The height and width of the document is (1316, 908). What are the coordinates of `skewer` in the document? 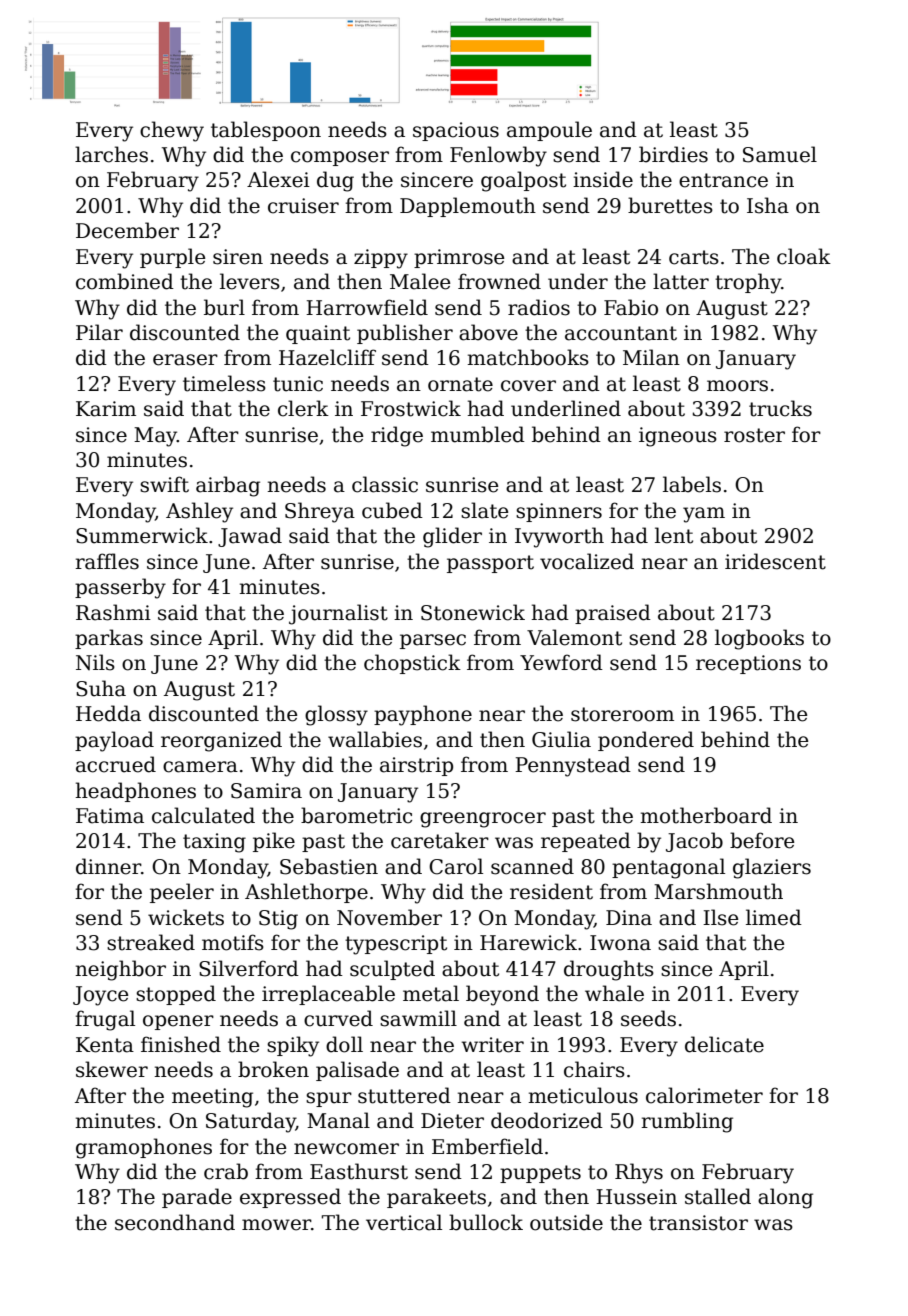 It's located at (112, 1069).
